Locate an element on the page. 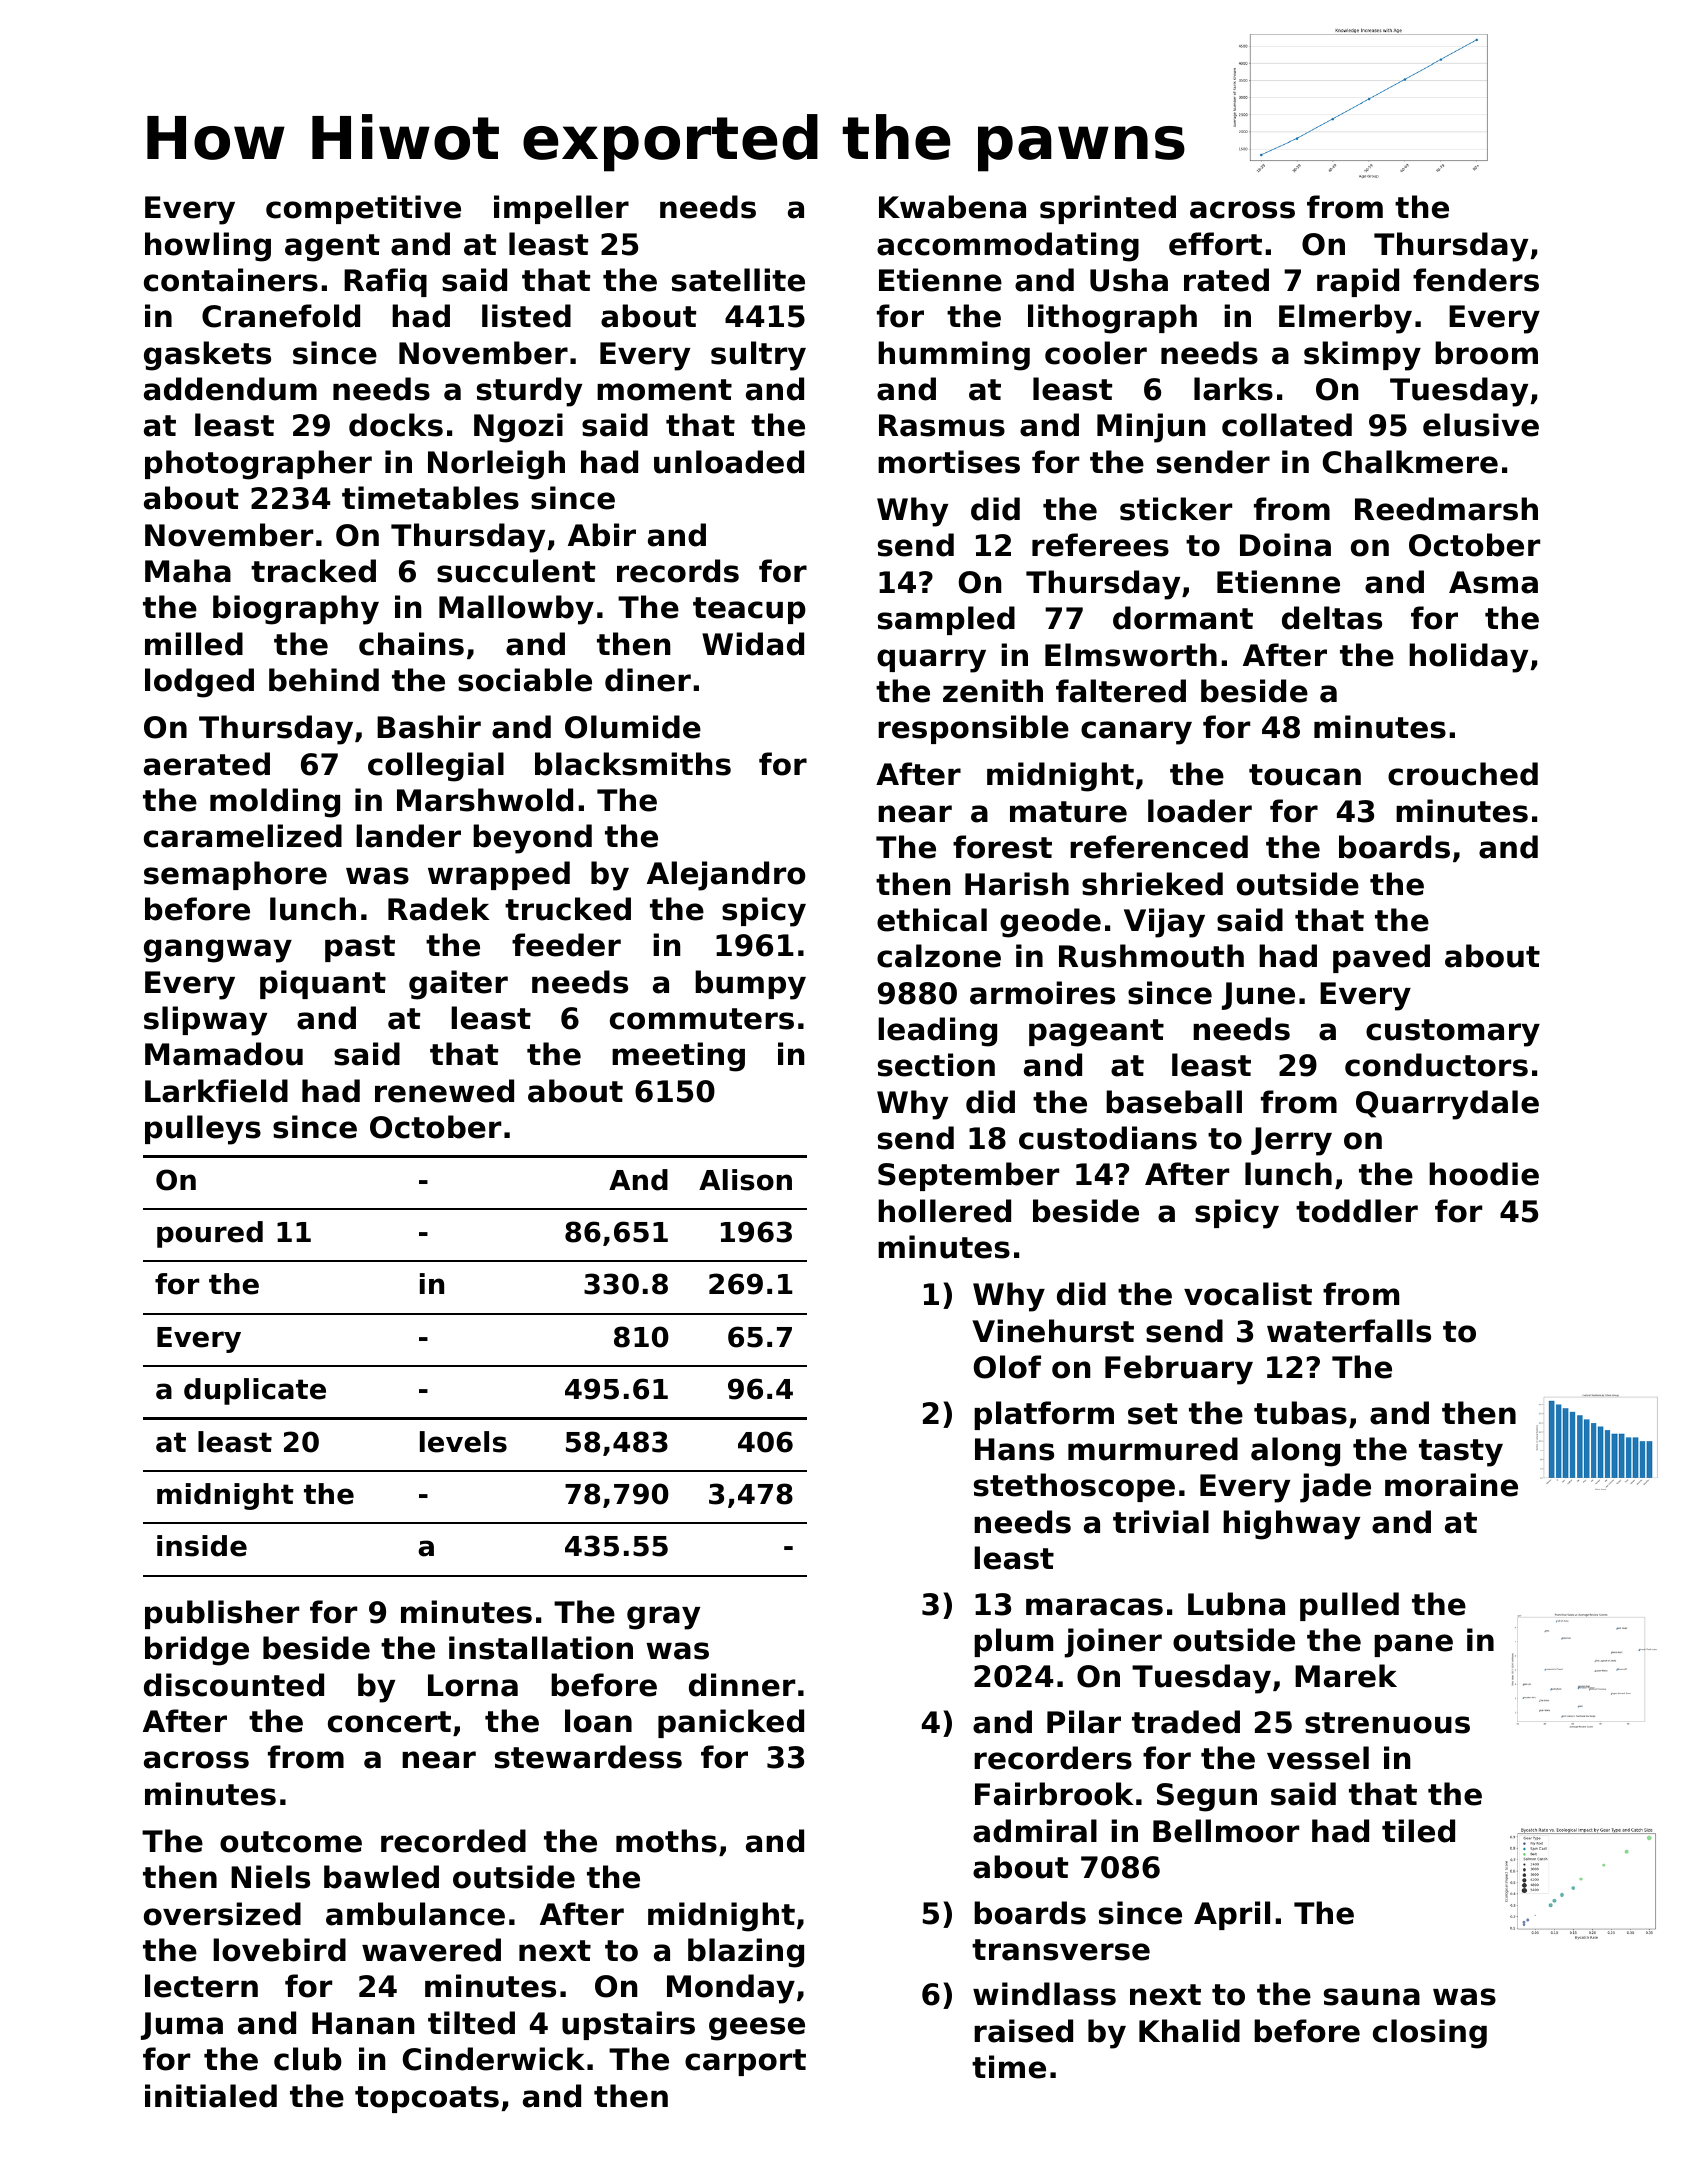  forest is located at coordinates (1002, 847).
